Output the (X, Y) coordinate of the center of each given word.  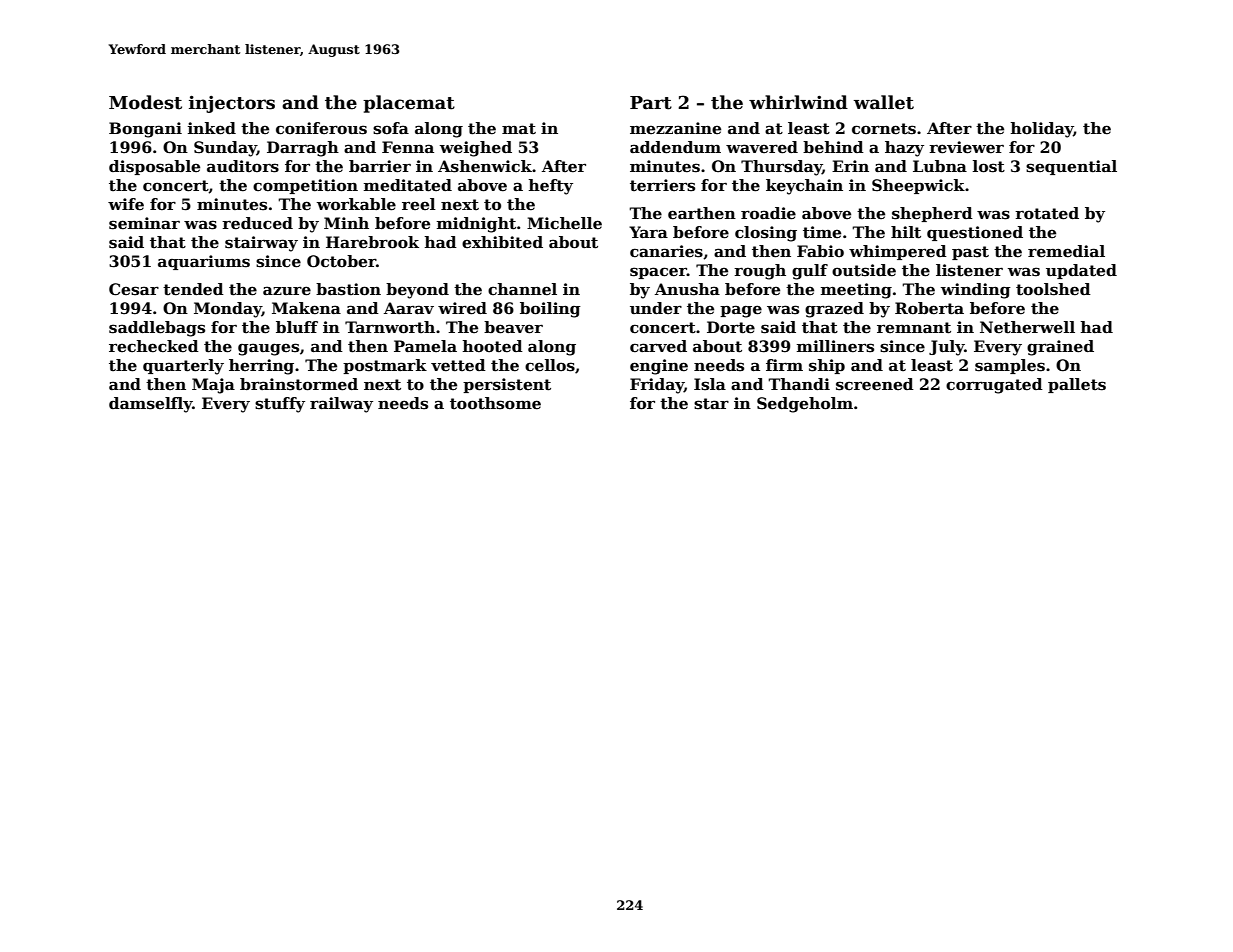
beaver (513, 327)
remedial (1066, 251)
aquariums (204, 262)
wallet (884, 102)
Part (651, 103)
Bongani (145, 130)
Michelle (564, 223)
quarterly (183, 367)
